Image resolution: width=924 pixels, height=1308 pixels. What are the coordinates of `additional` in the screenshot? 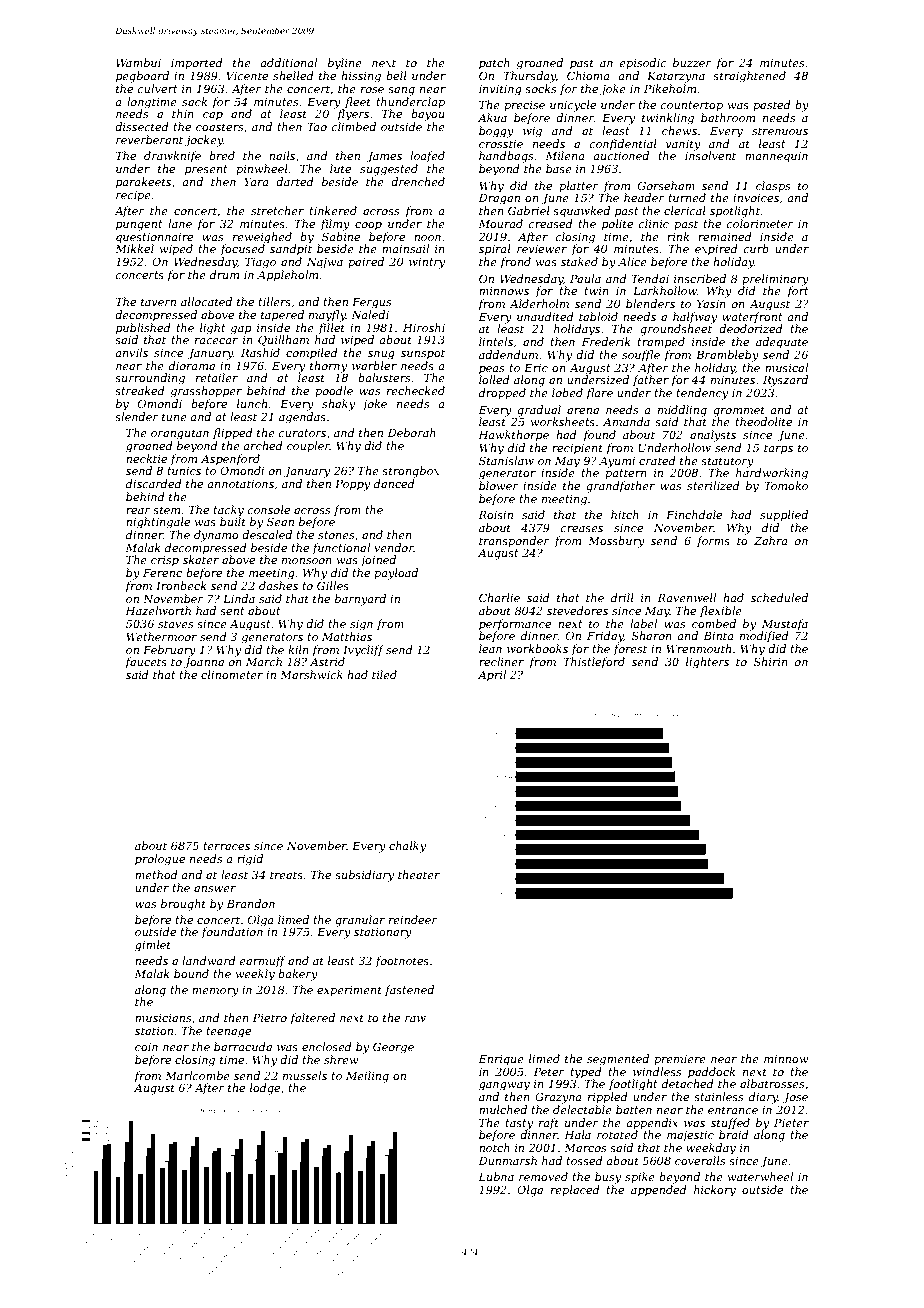 It's located at (288, 62).
